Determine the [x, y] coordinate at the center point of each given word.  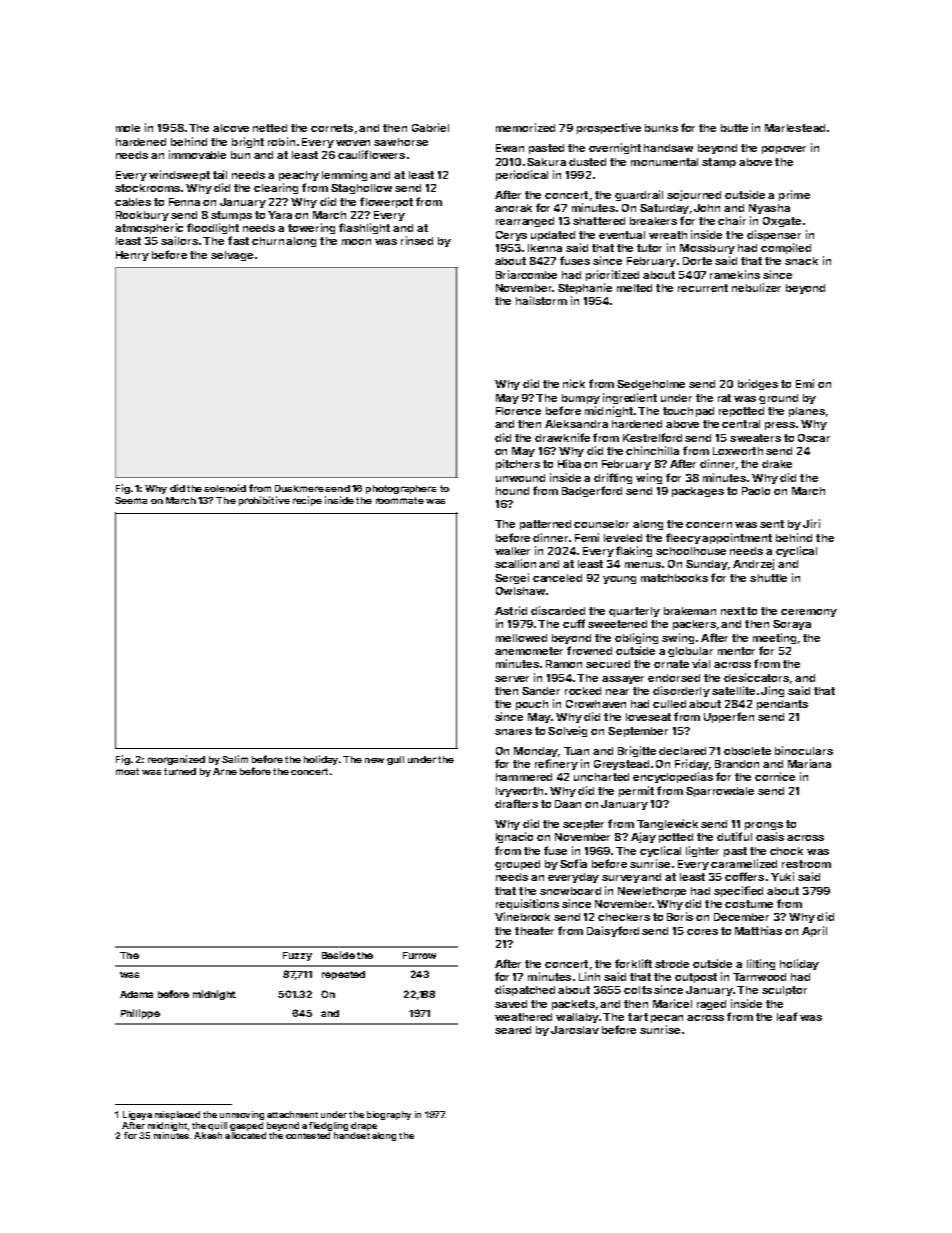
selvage [232, 256]
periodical [522, 175]
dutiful [734, 836]
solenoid [225, 488]
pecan [667, 1019]
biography [389, 1115]
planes [807, 412]
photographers [401, 489]
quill [217, 1126]
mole [128, 128]
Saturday [664, 209]
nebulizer [756, 287]
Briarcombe [526, 274]
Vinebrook [522, 916]
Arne [225, 771]
